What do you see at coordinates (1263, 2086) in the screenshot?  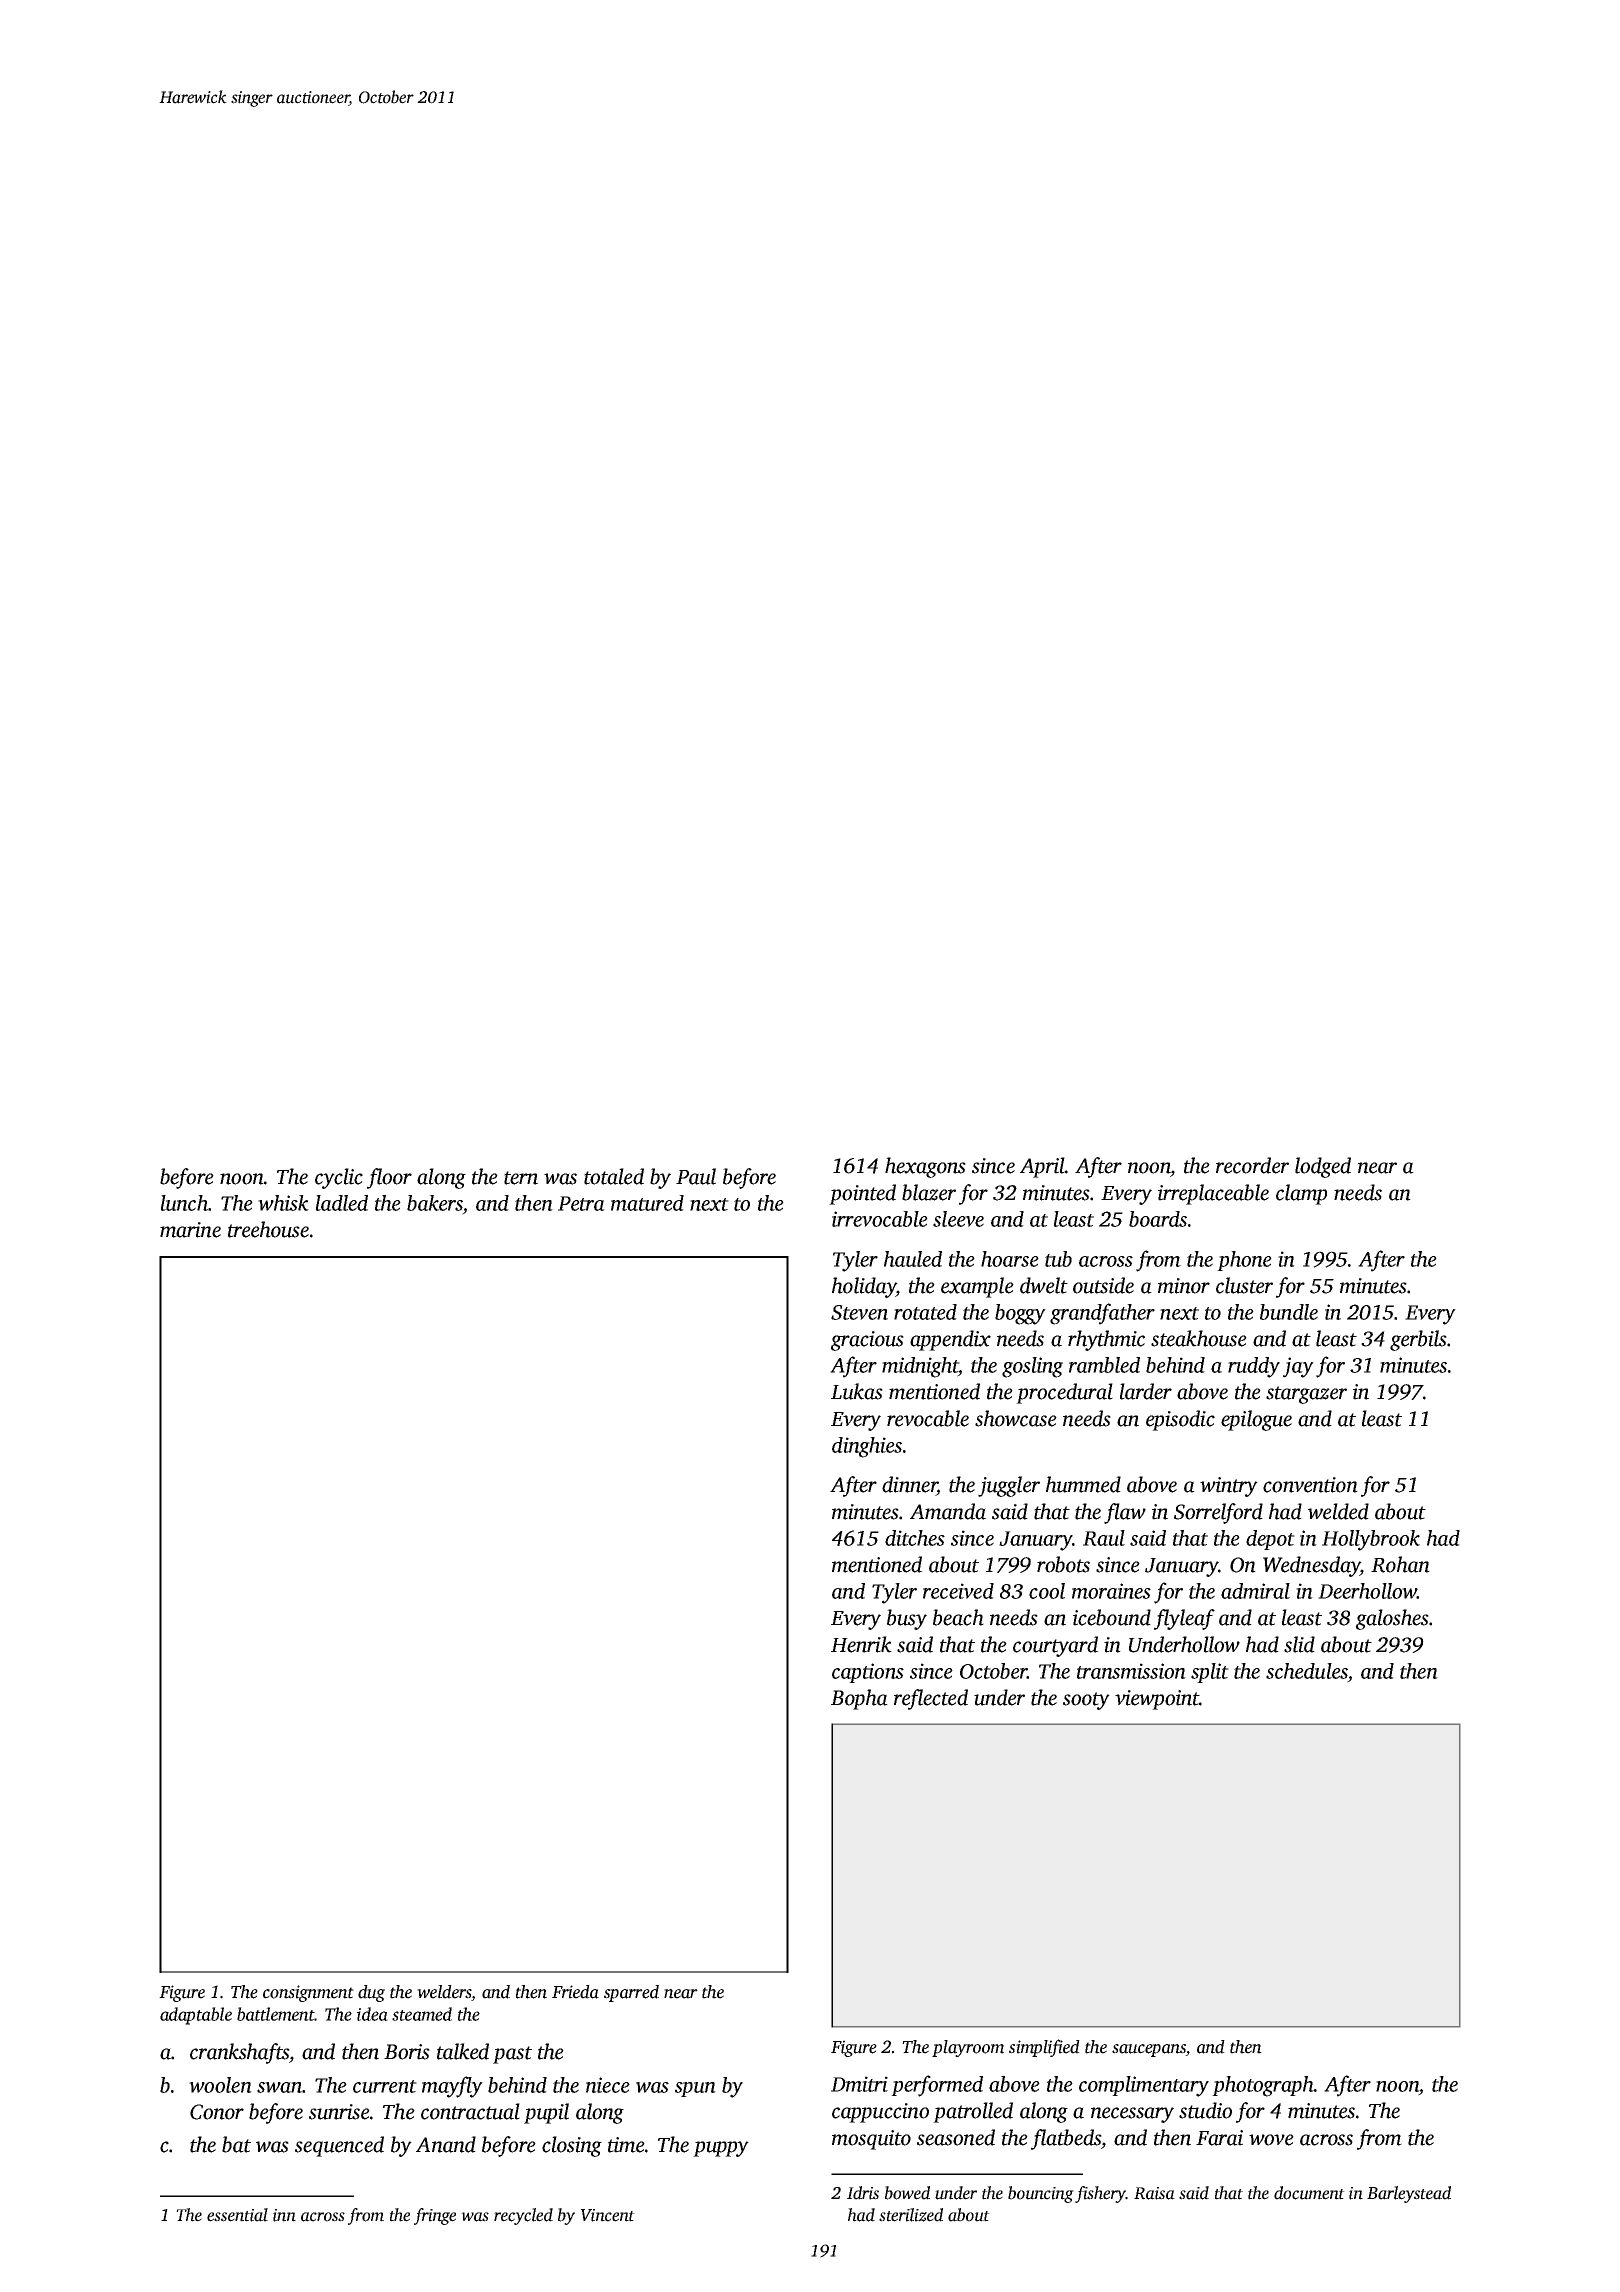 I see `photograph` at bounding box center [1263, 2086].
